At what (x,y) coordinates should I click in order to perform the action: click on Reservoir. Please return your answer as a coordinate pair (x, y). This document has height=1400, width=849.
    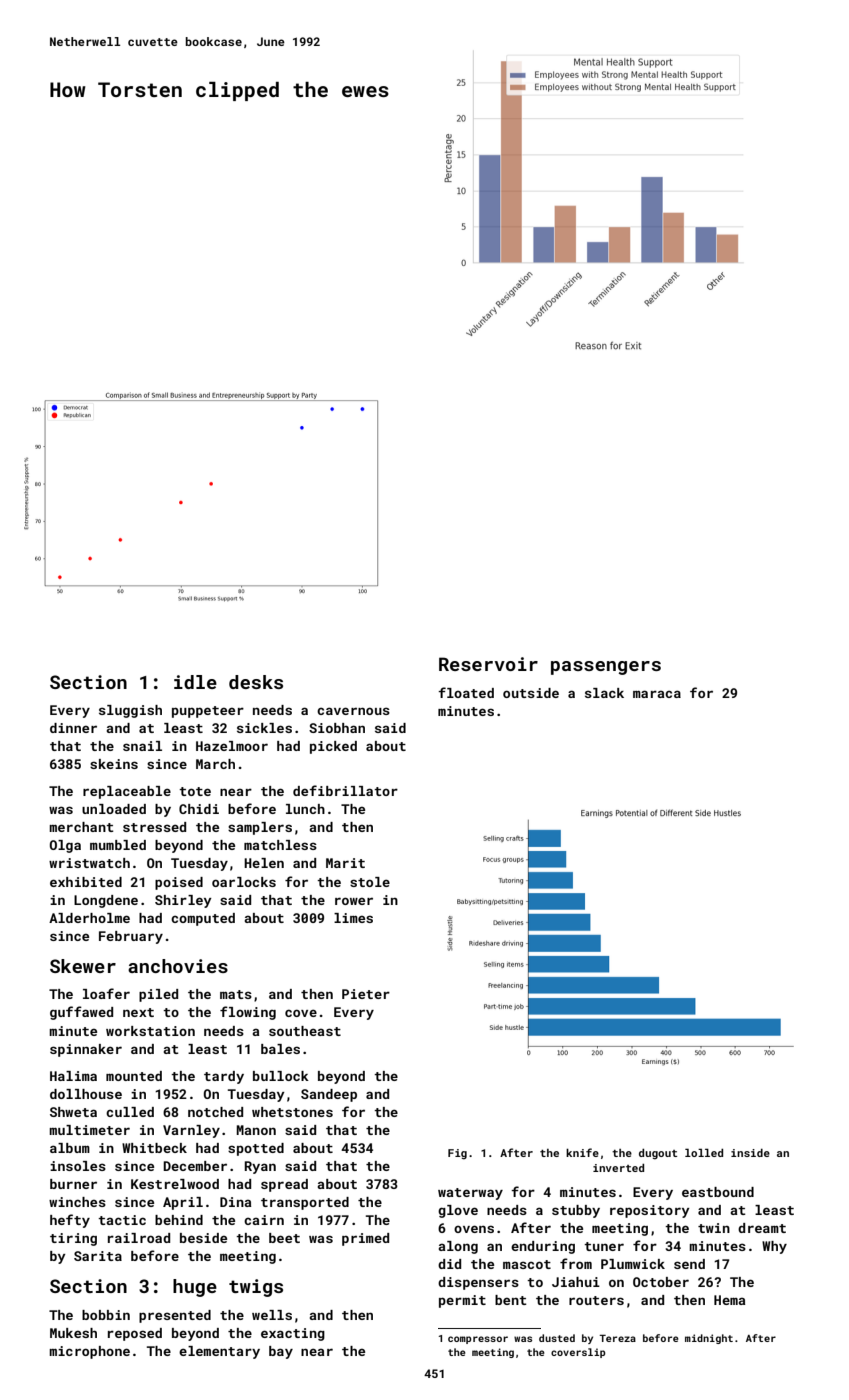
    Looking at the image, I should click on (488, 664).
